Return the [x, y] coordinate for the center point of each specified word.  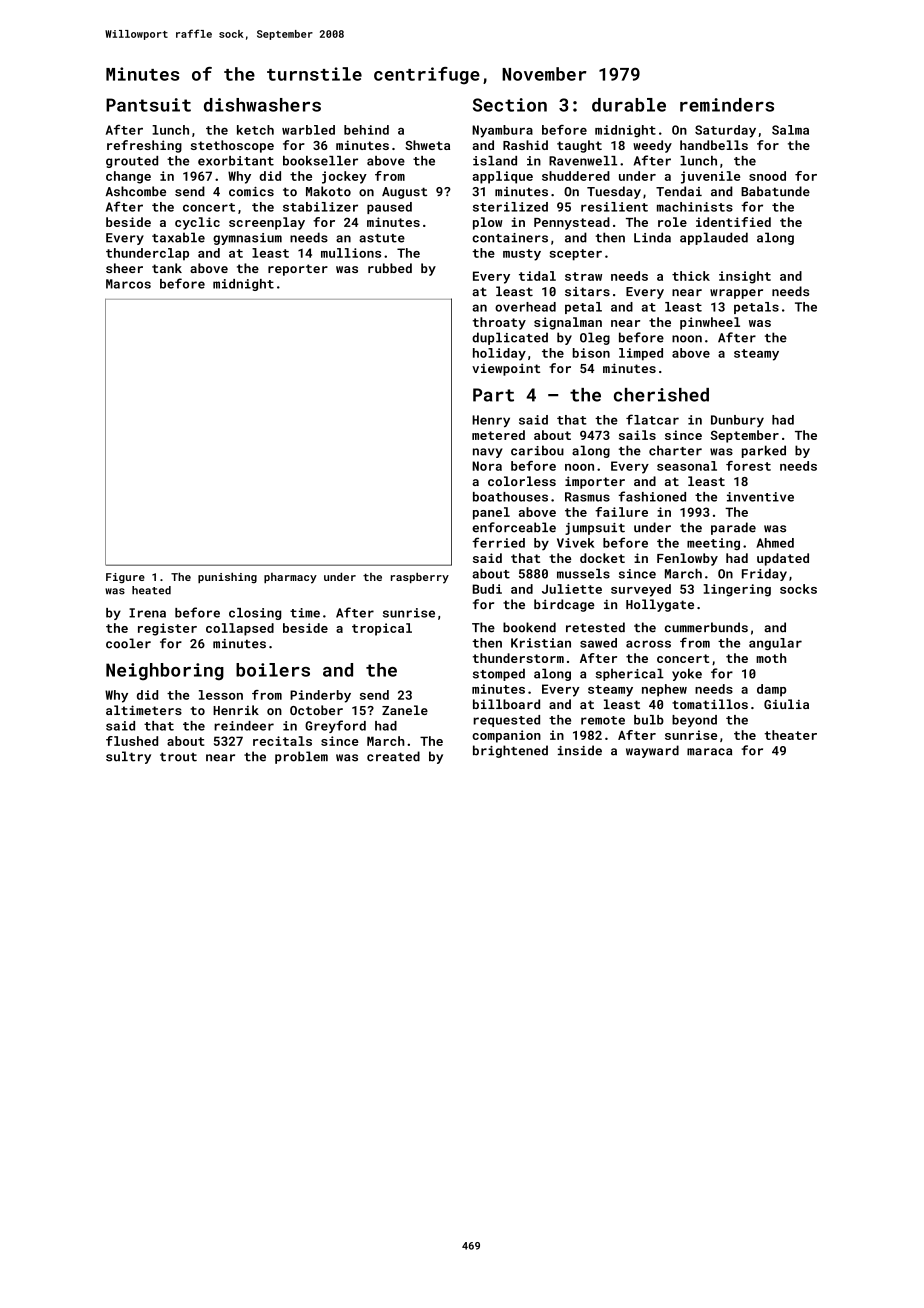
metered [498, 435]
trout [178, 757]
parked [764, 451]
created [393, 756]
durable [629, 105]
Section [510, 105]
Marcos [128, 284]
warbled [308, 130]
